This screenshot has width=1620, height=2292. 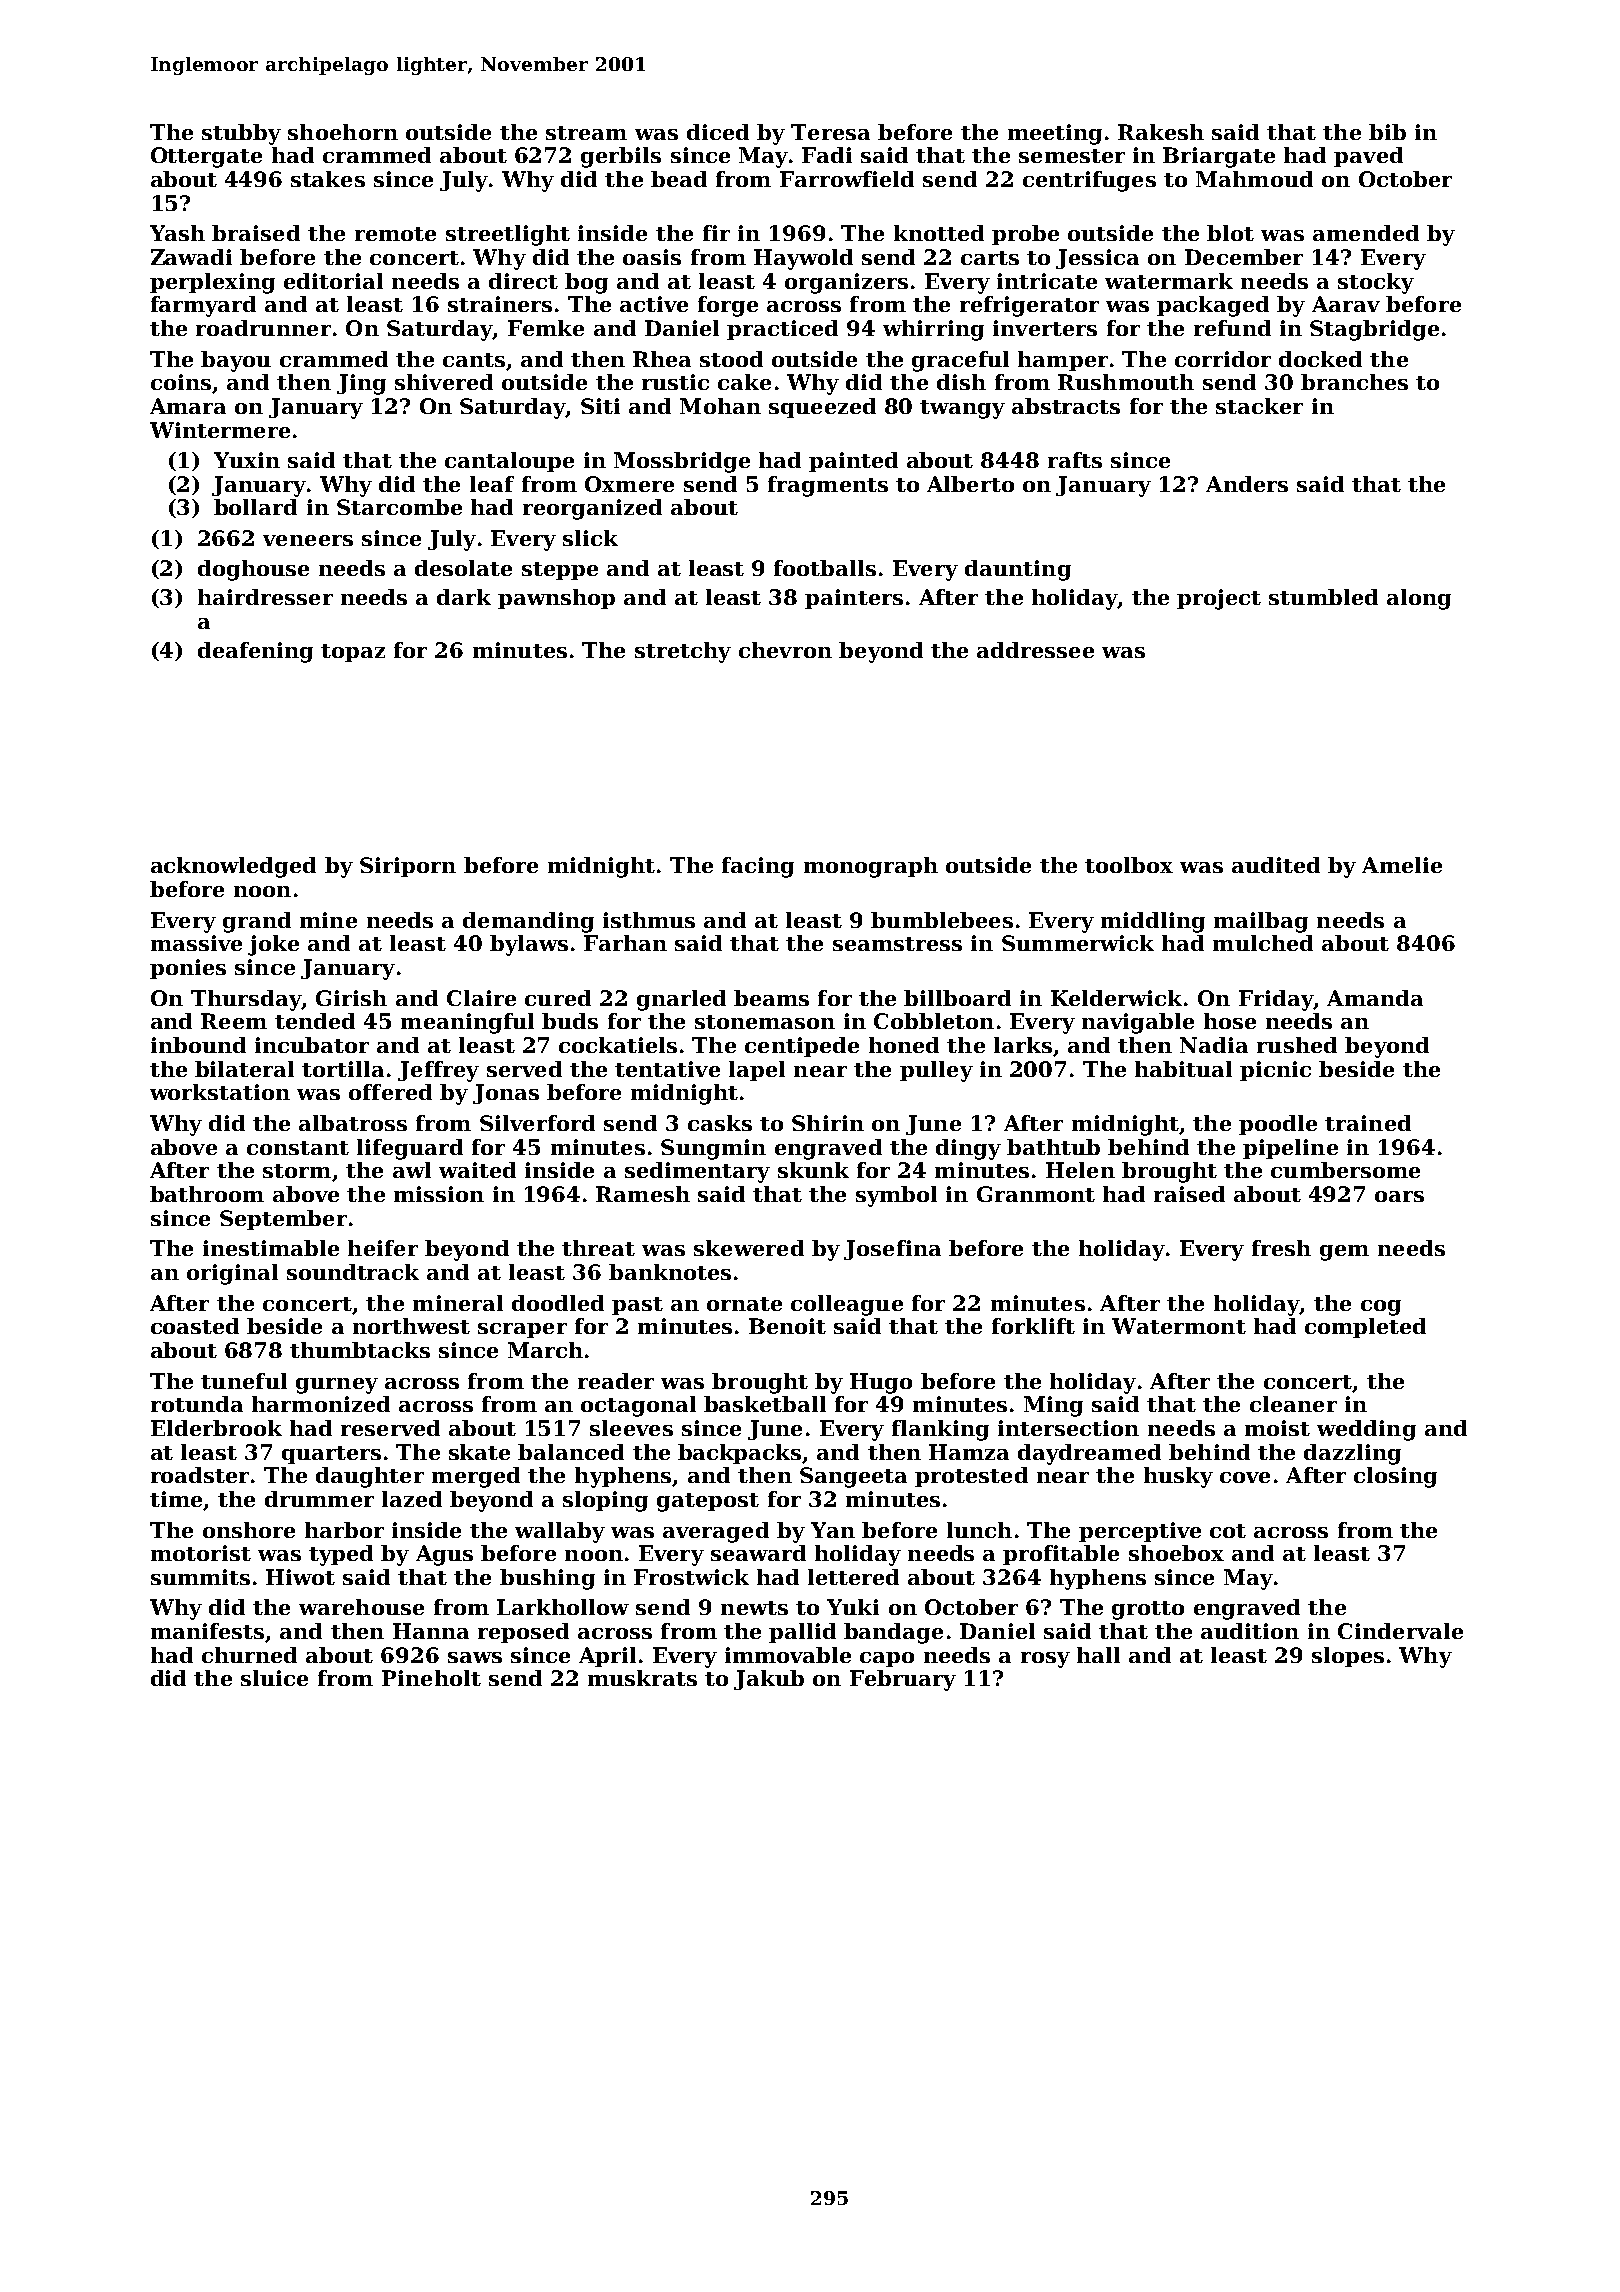 What do you see at coordinates (1153, 922) in the screenshot?
I see `middling` at bounding box center [1153, 922].
